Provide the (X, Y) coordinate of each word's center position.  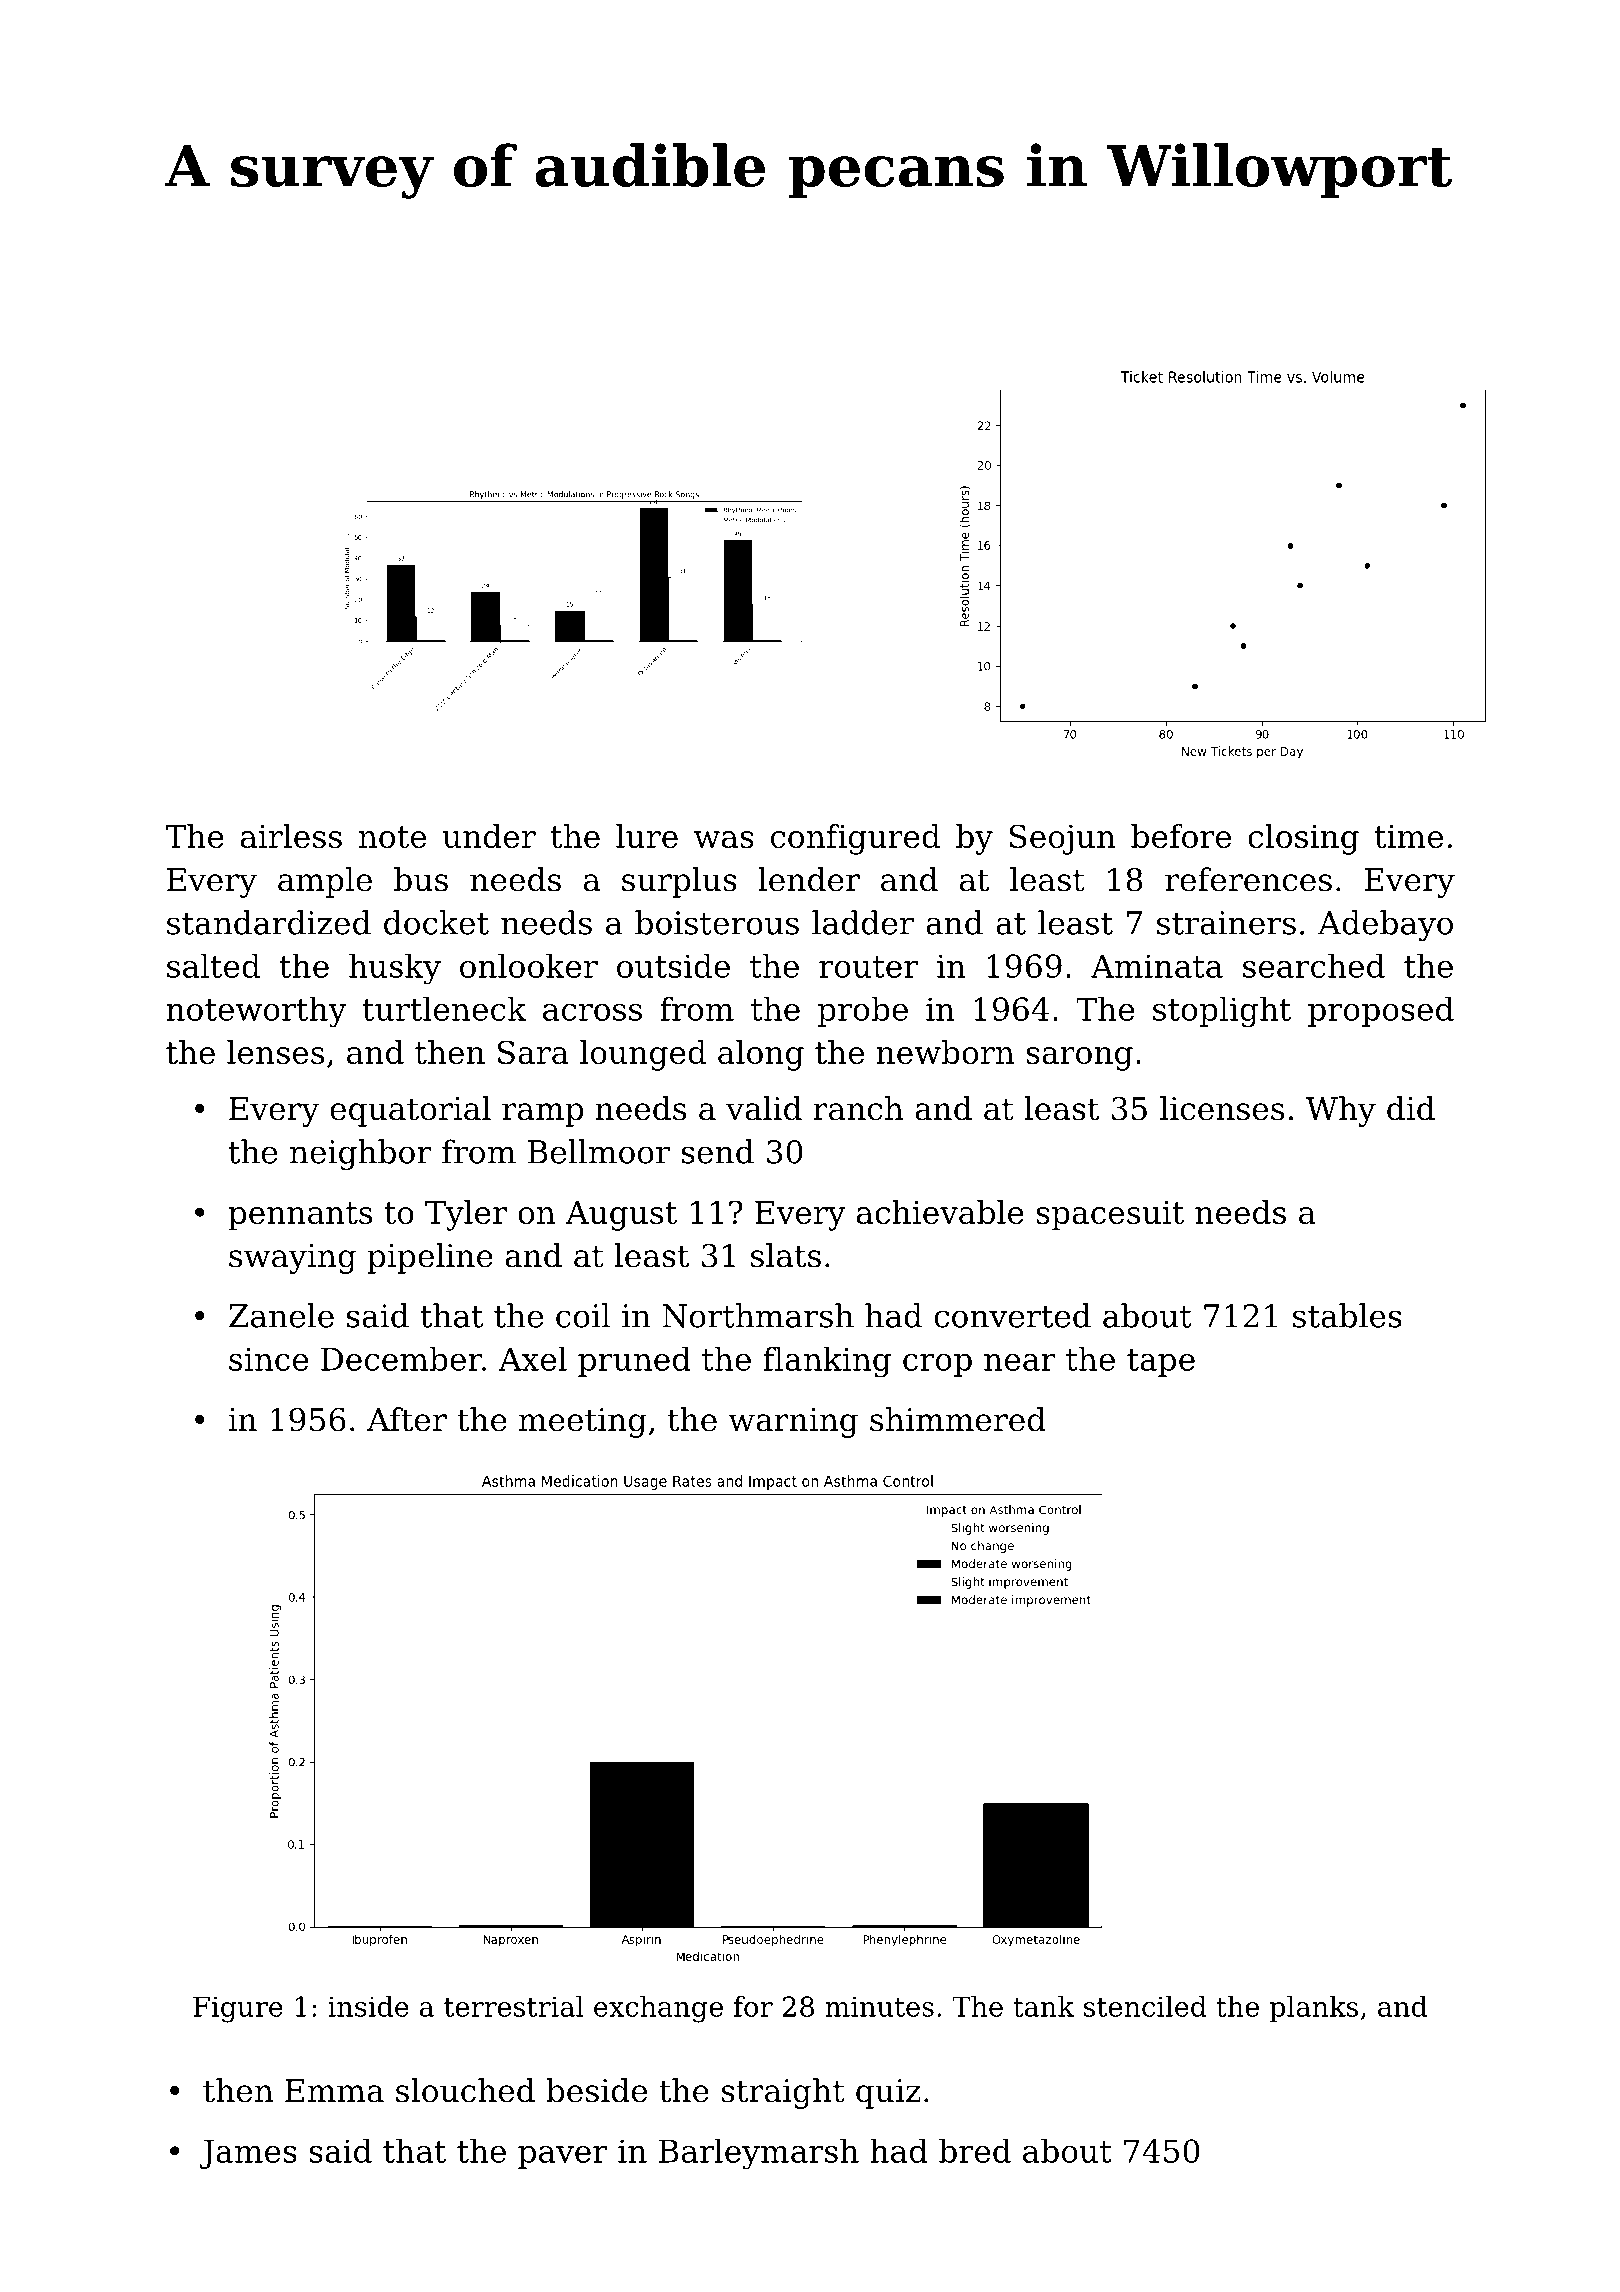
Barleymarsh (759, 2153)
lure (647, 836)
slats (786, 1255)
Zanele (281, 1315)
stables (1347, 1315)
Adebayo (1385, 925)
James (248, 2154)
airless (291, 836)
